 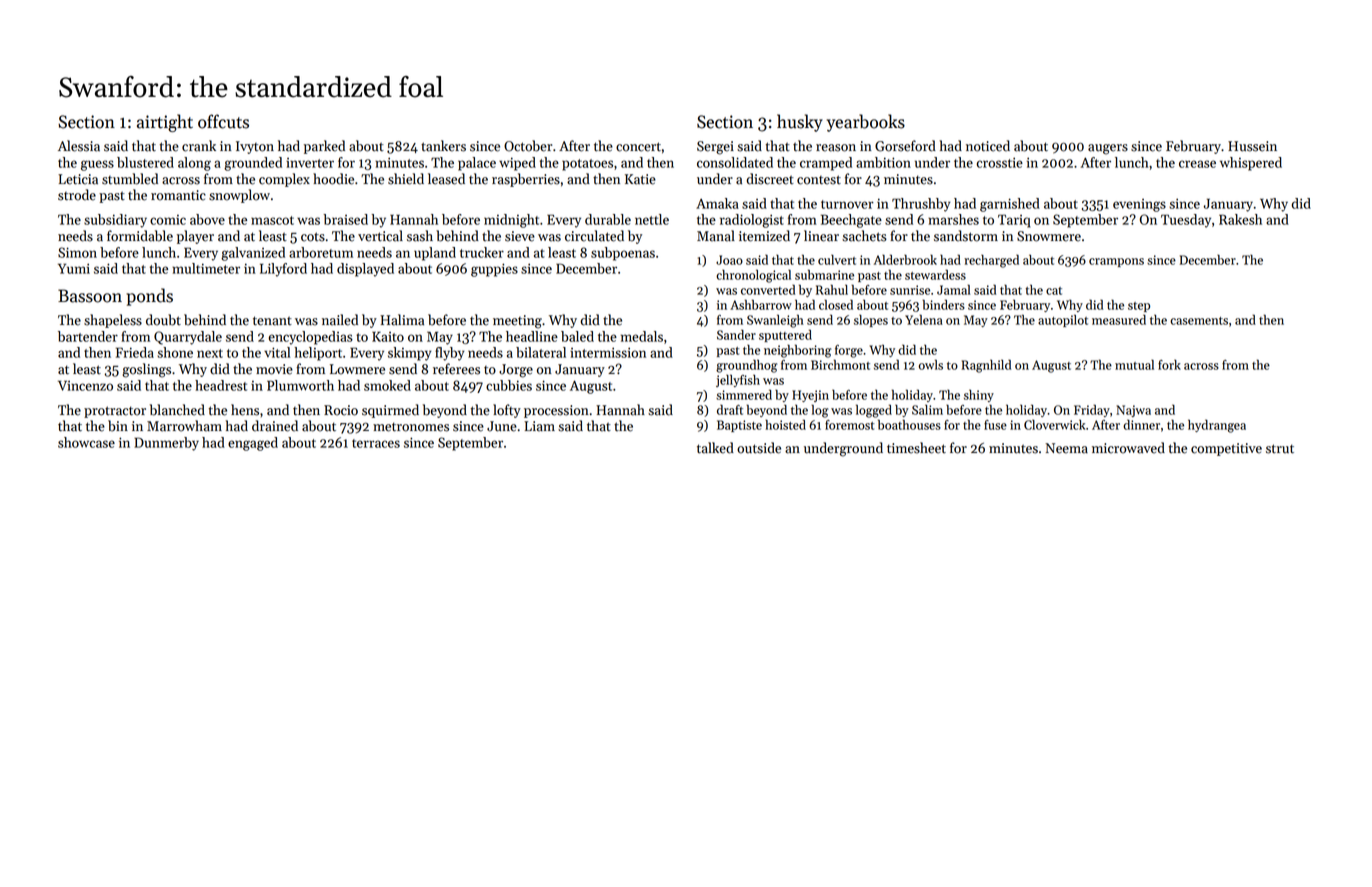 What do you see at coordinates (277, 352) in the screenshot?
I see `vital` at bounding box center [277, 352].
